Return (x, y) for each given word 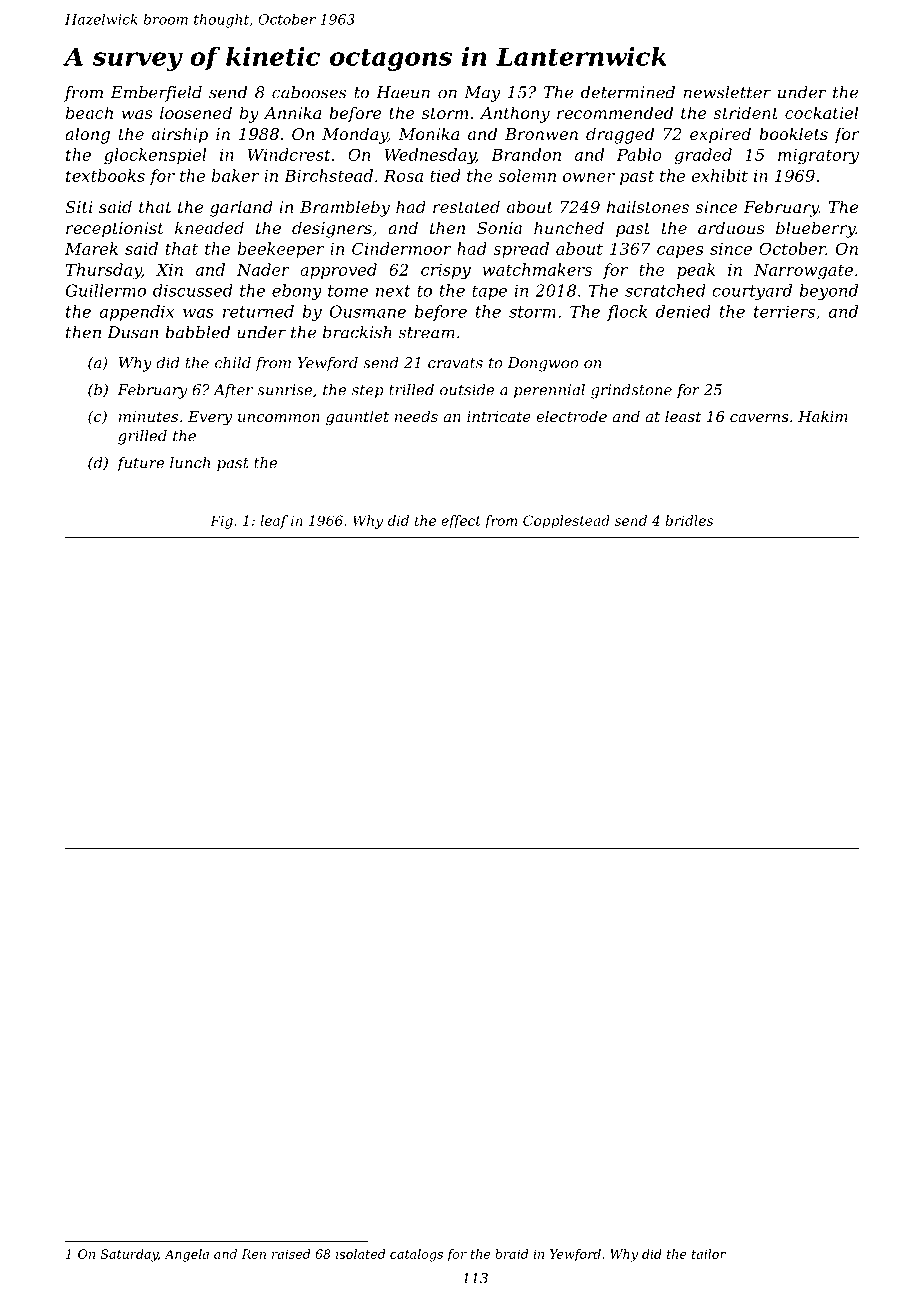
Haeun (403, 92)
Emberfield (156, 94)
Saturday (129, 1255)
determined (628, 92)
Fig (221, 522)
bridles (689, 520)
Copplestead (566, 522)
